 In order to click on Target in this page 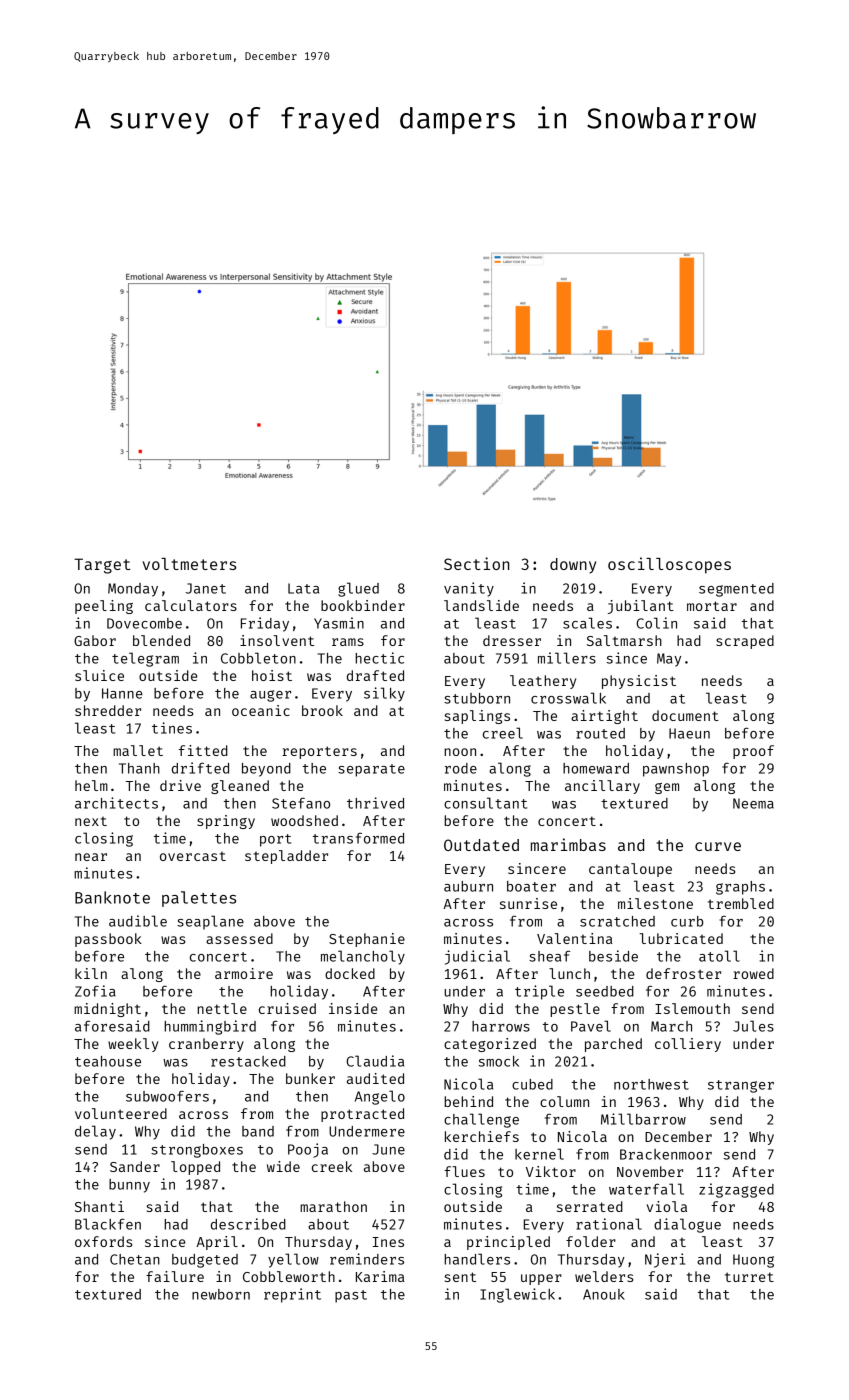, I will do `click(102, 566)`.
